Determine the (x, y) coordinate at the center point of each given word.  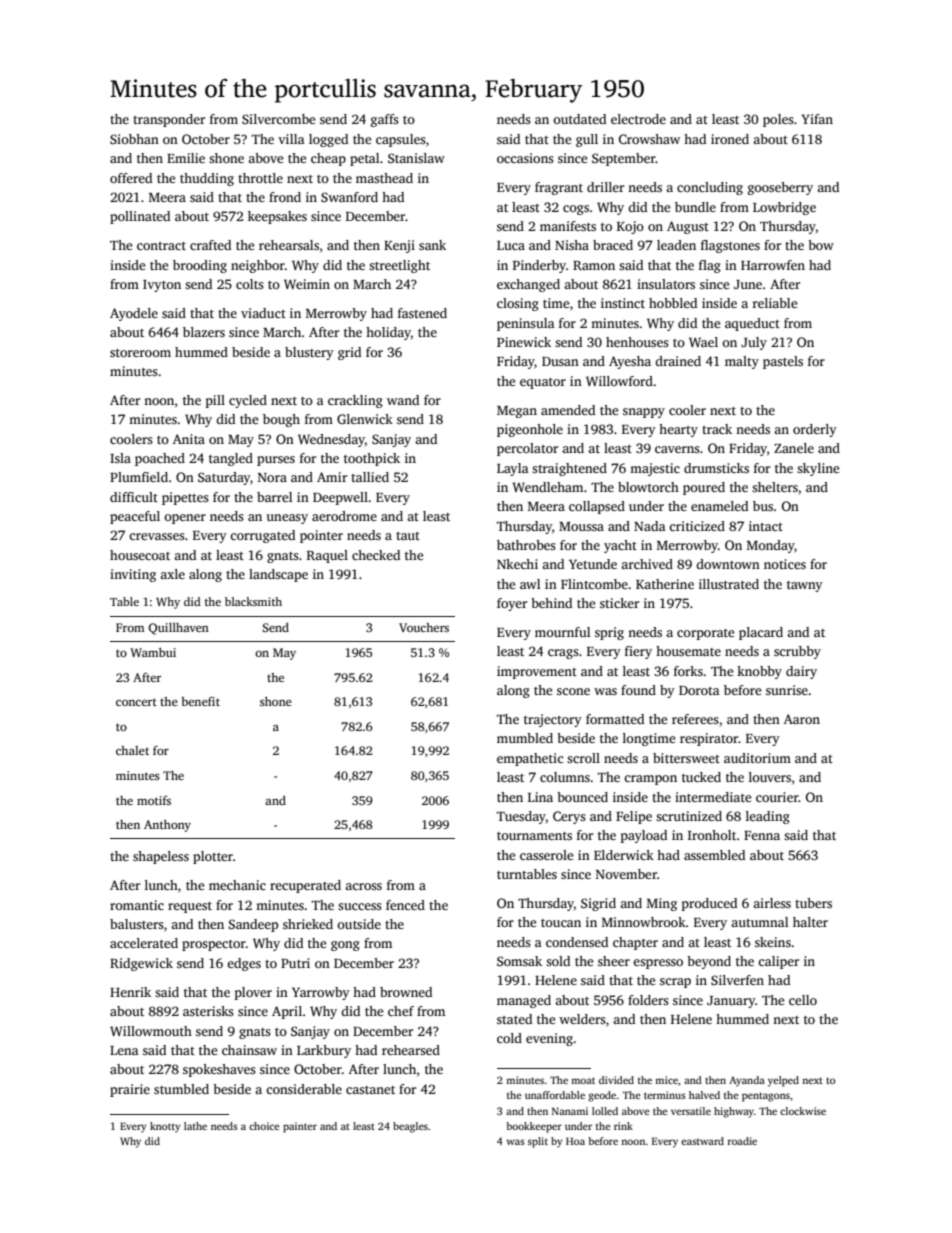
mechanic (237, 885)
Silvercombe (278, 119)
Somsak (519, 961)
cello (803, 1000)
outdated (579, 119)
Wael (703, 342)
